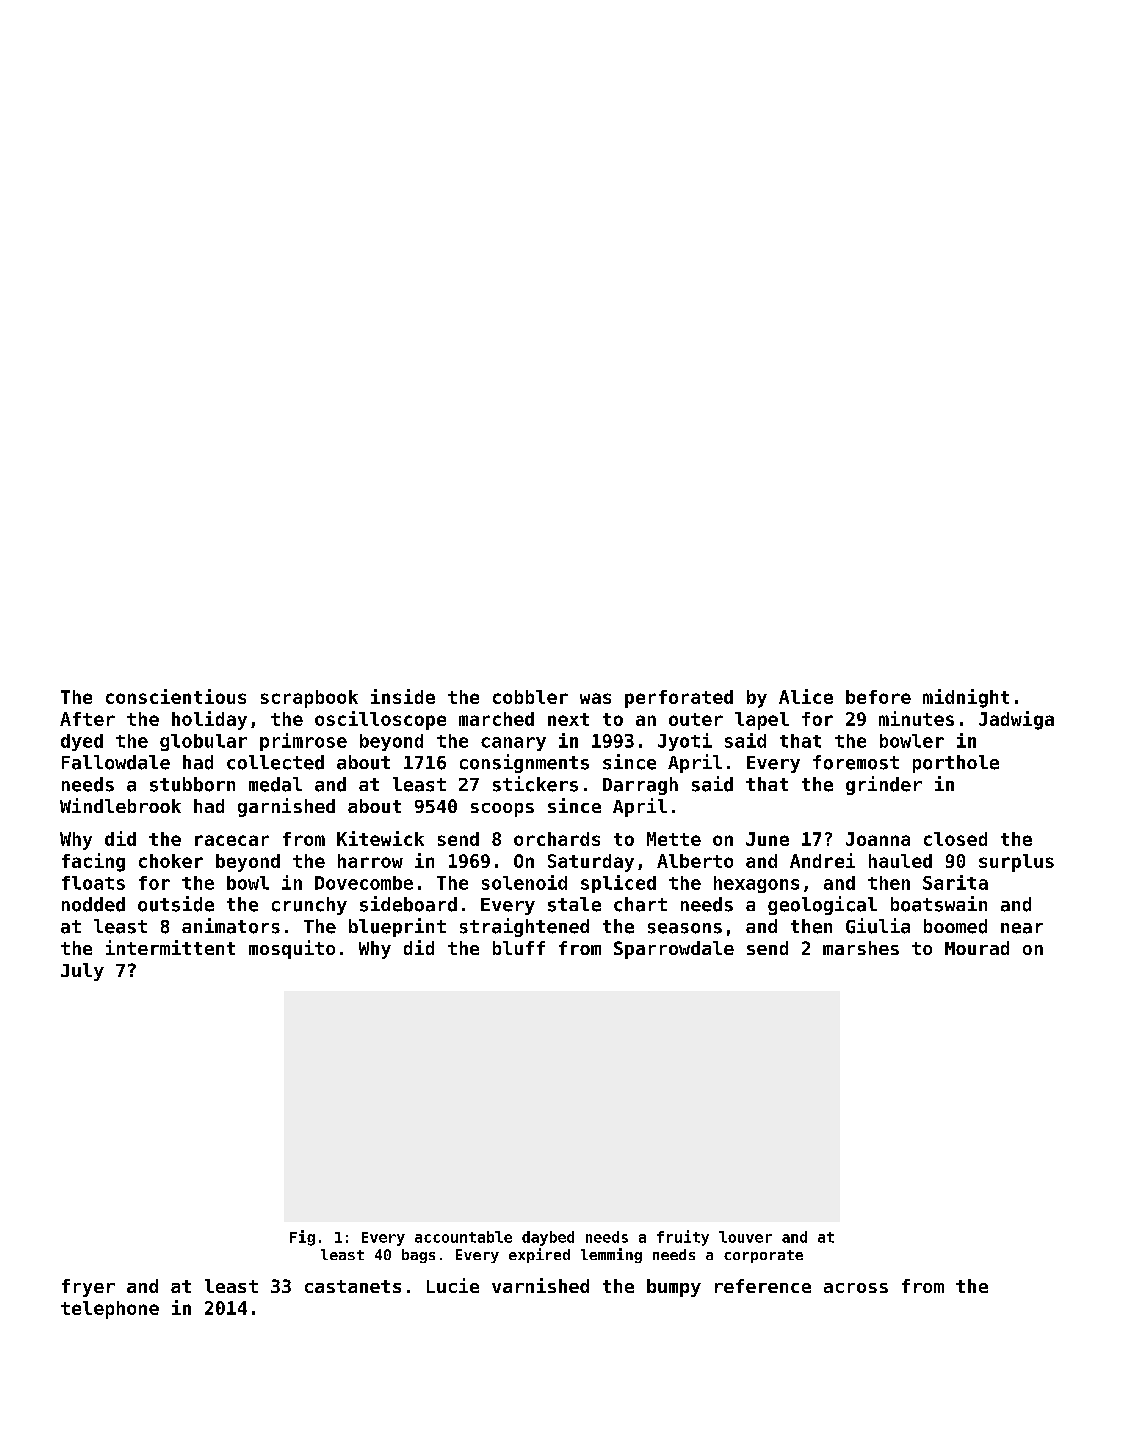  I want to click on bumpy, so click(674, 1288).
